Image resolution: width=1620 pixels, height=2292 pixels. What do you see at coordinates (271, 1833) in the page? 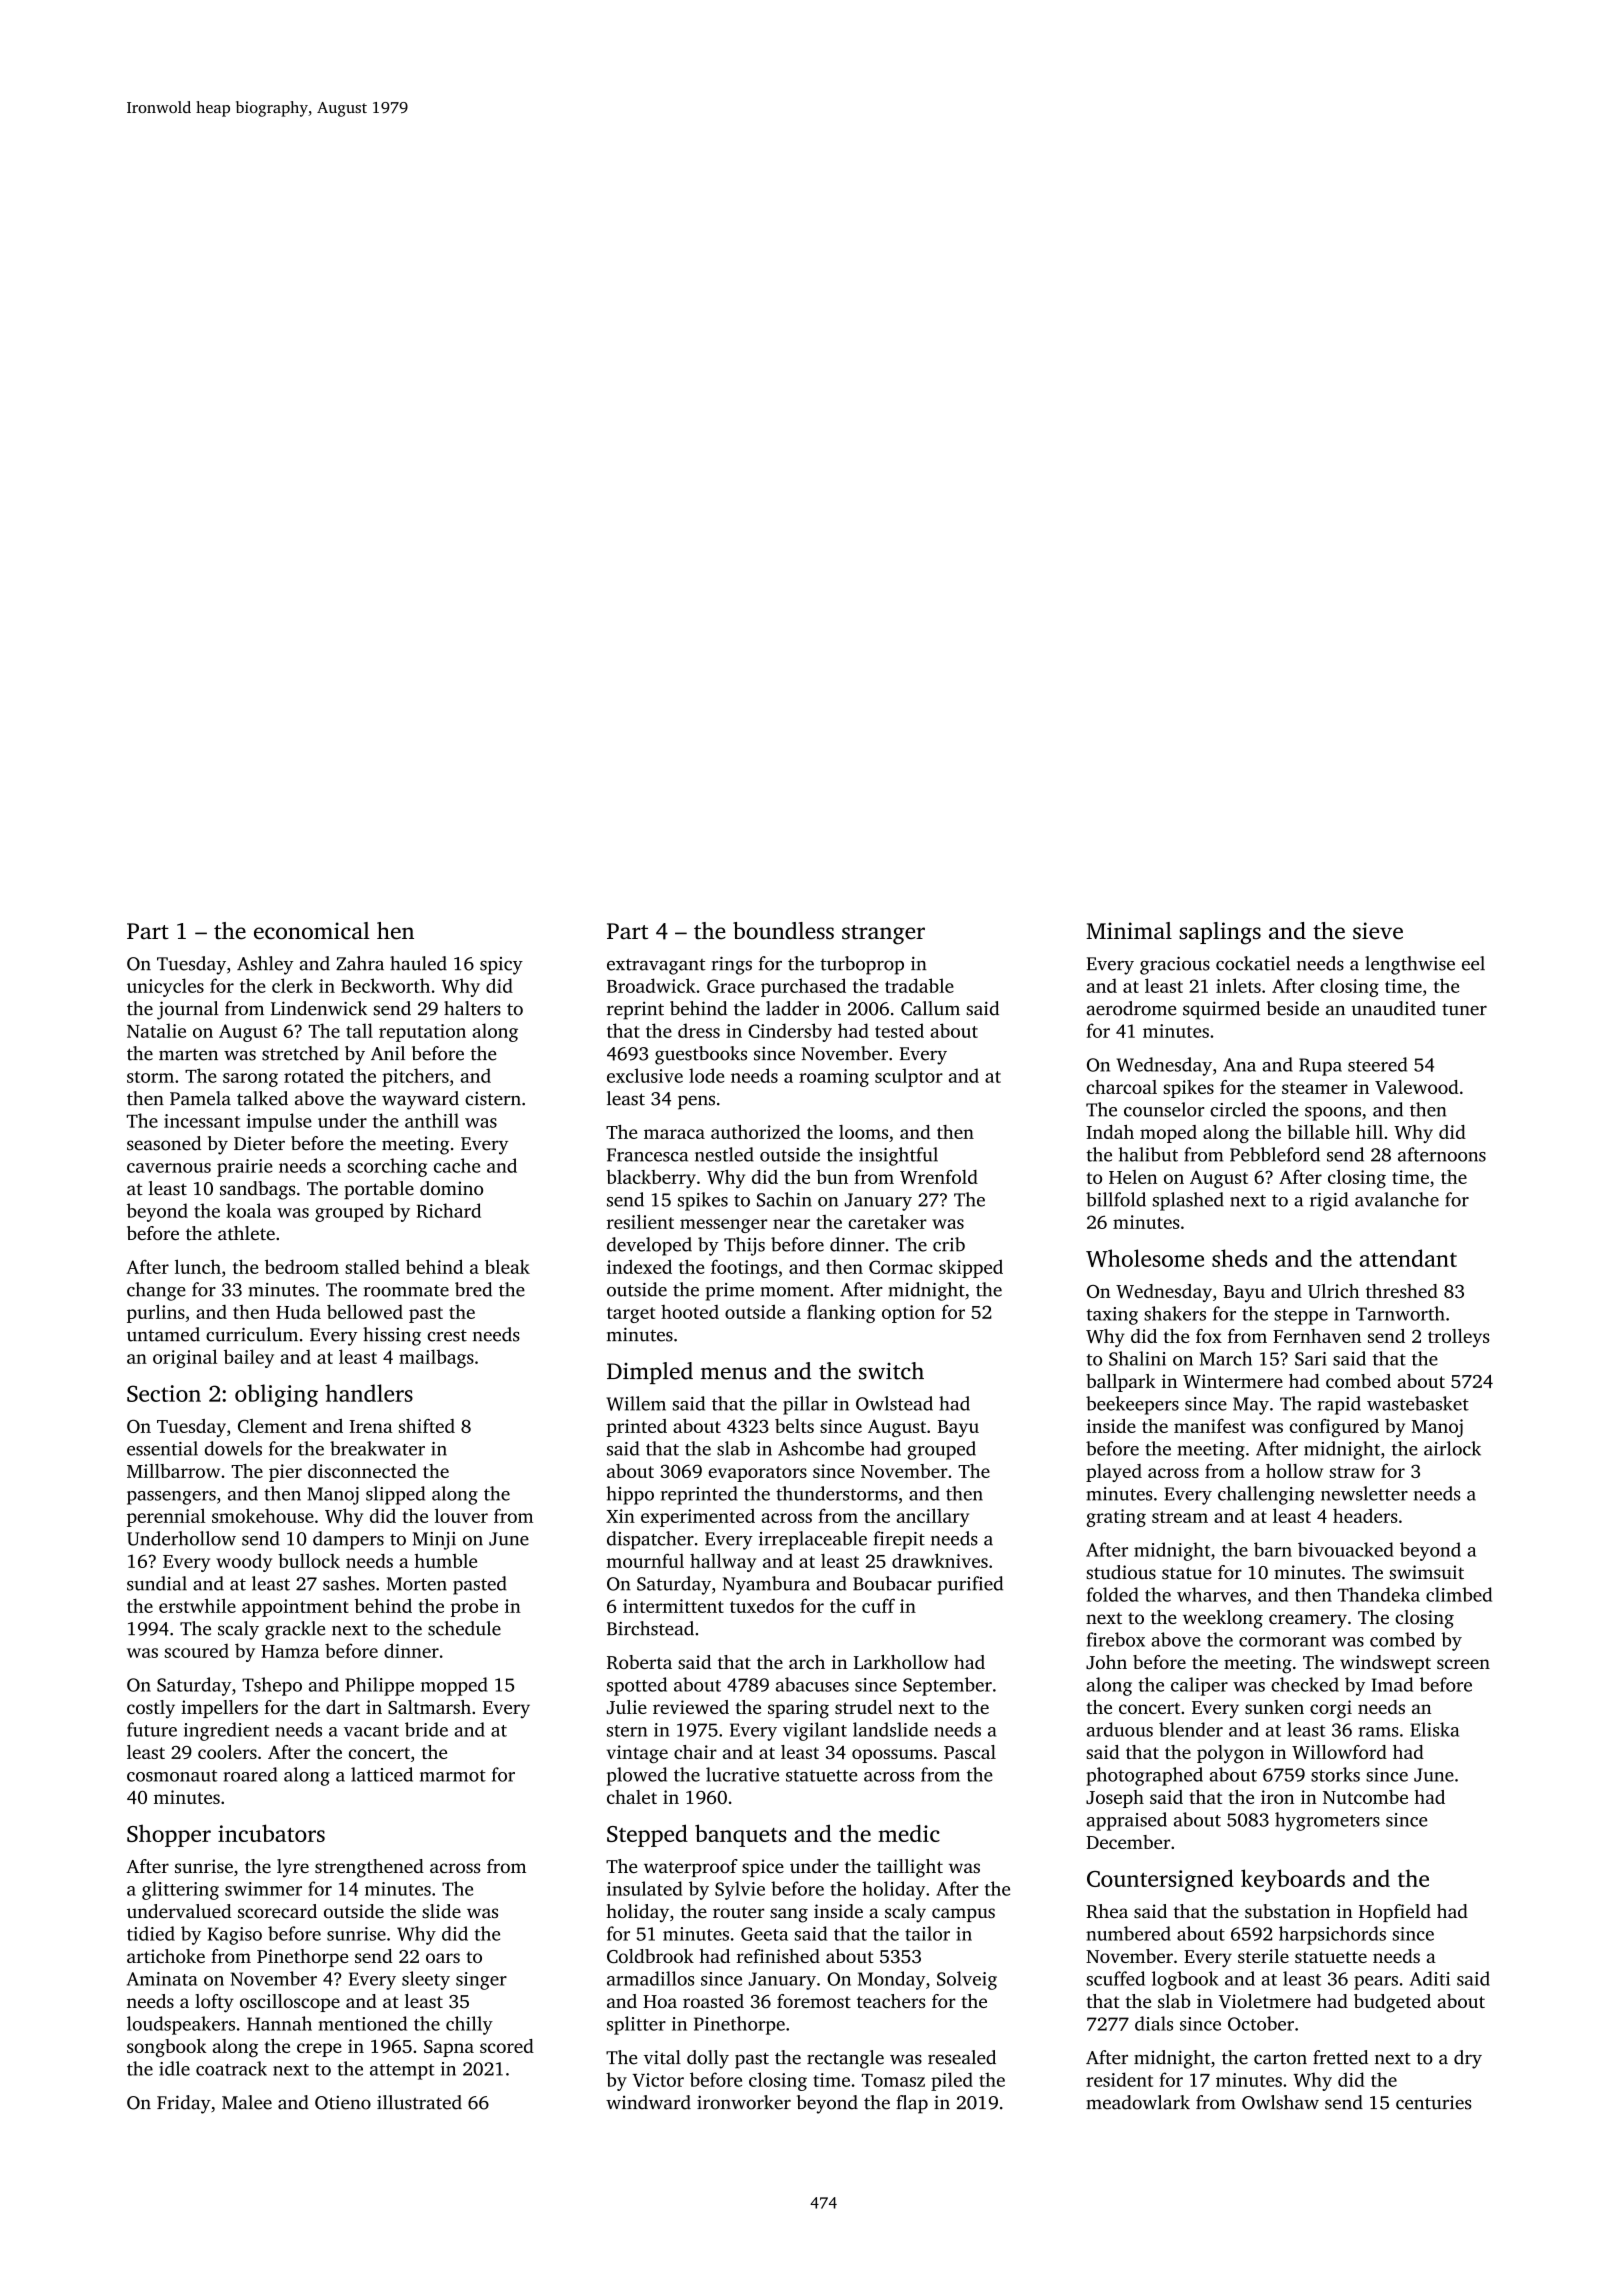
I see `incubators` at bounding box center [271, 1833].
